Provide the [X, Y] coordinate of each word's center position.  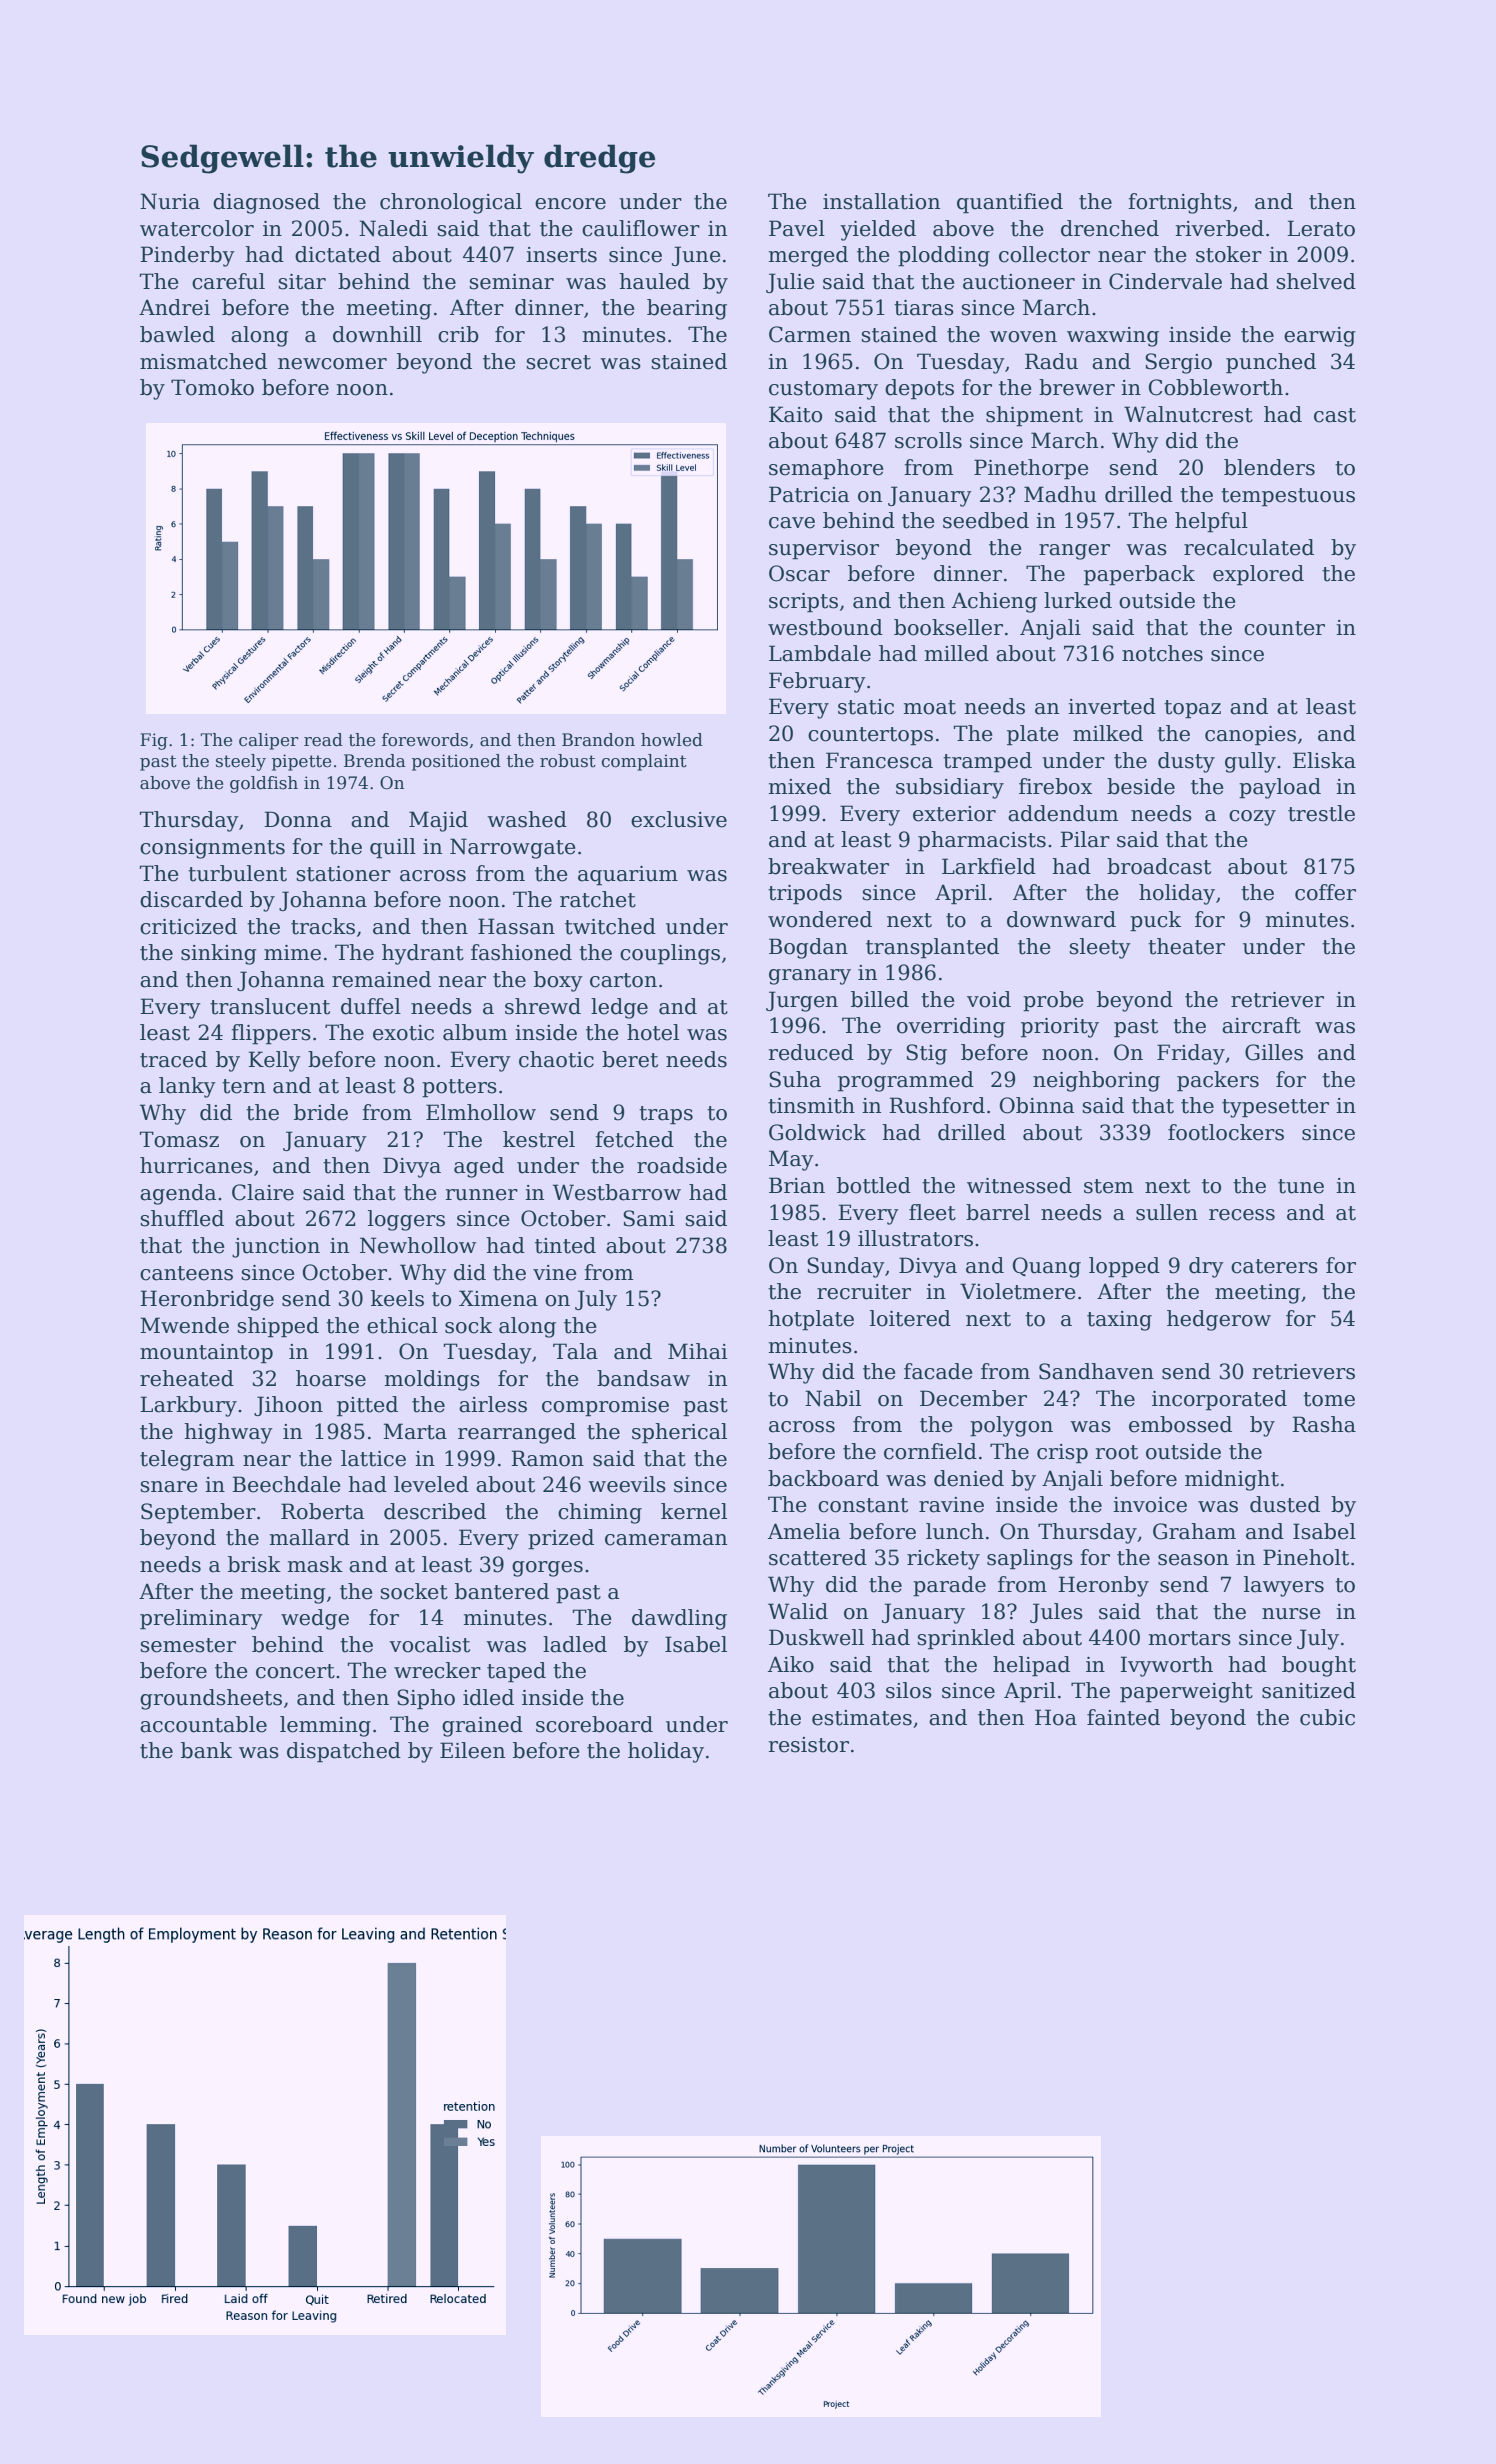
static [866, 707]
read [323, 740]
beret [630, 1059]
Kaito [795, 414]
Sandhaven [1096, 1371]
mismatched [203, 361]
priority [1060, 1028]
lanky [187, 1087]
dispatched [344, 1752]
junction [276, 1248]
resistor [809, 1745]
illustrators [915, 1238]
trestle [1321, 813]
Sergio [1178, 363]
